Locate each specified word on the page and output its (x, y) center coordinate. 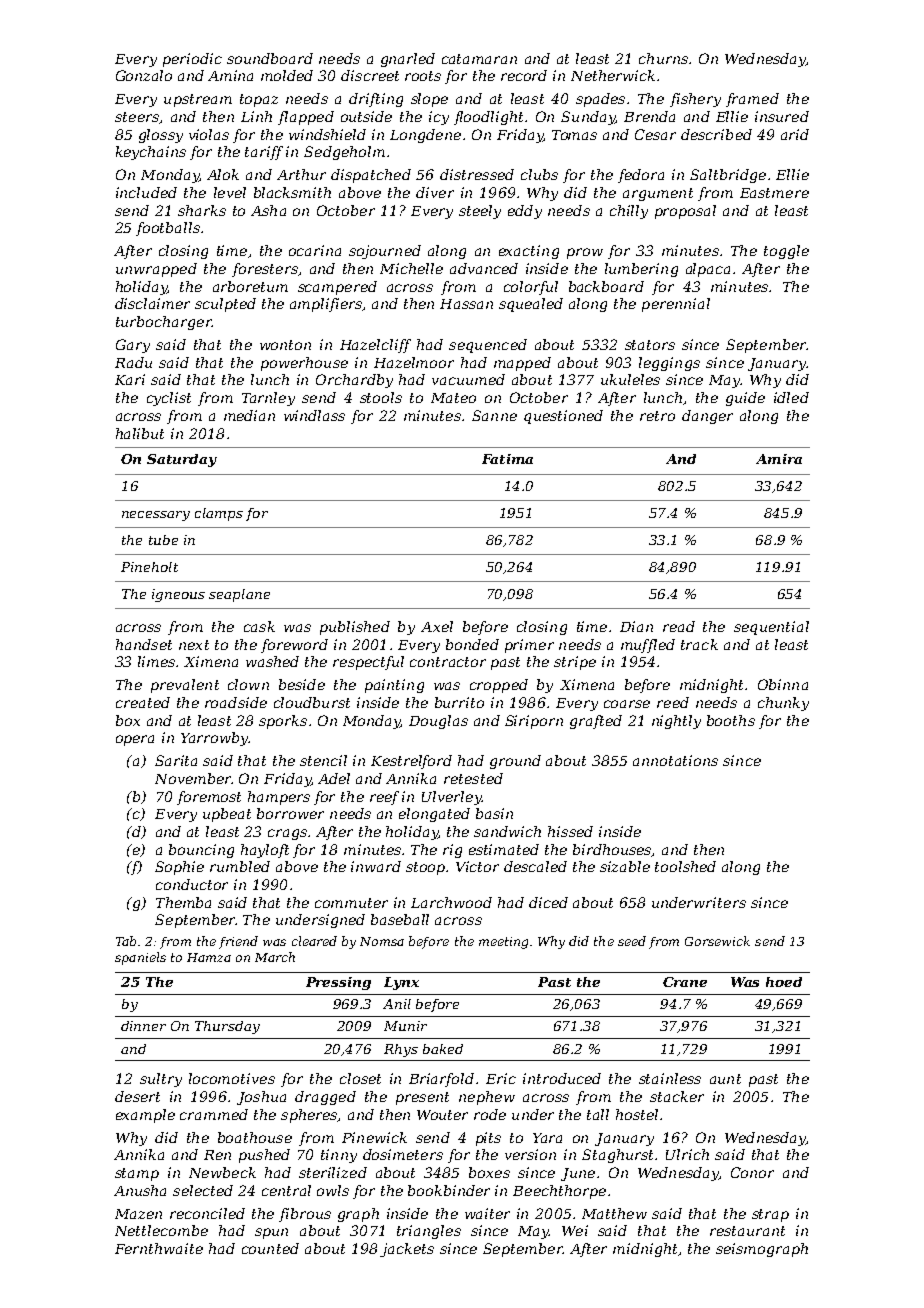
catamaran (479, 59)
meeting (503, 943)
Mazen (138, 1214)
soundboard (270, 58)
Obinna (783, 684)
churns (663, 58)
